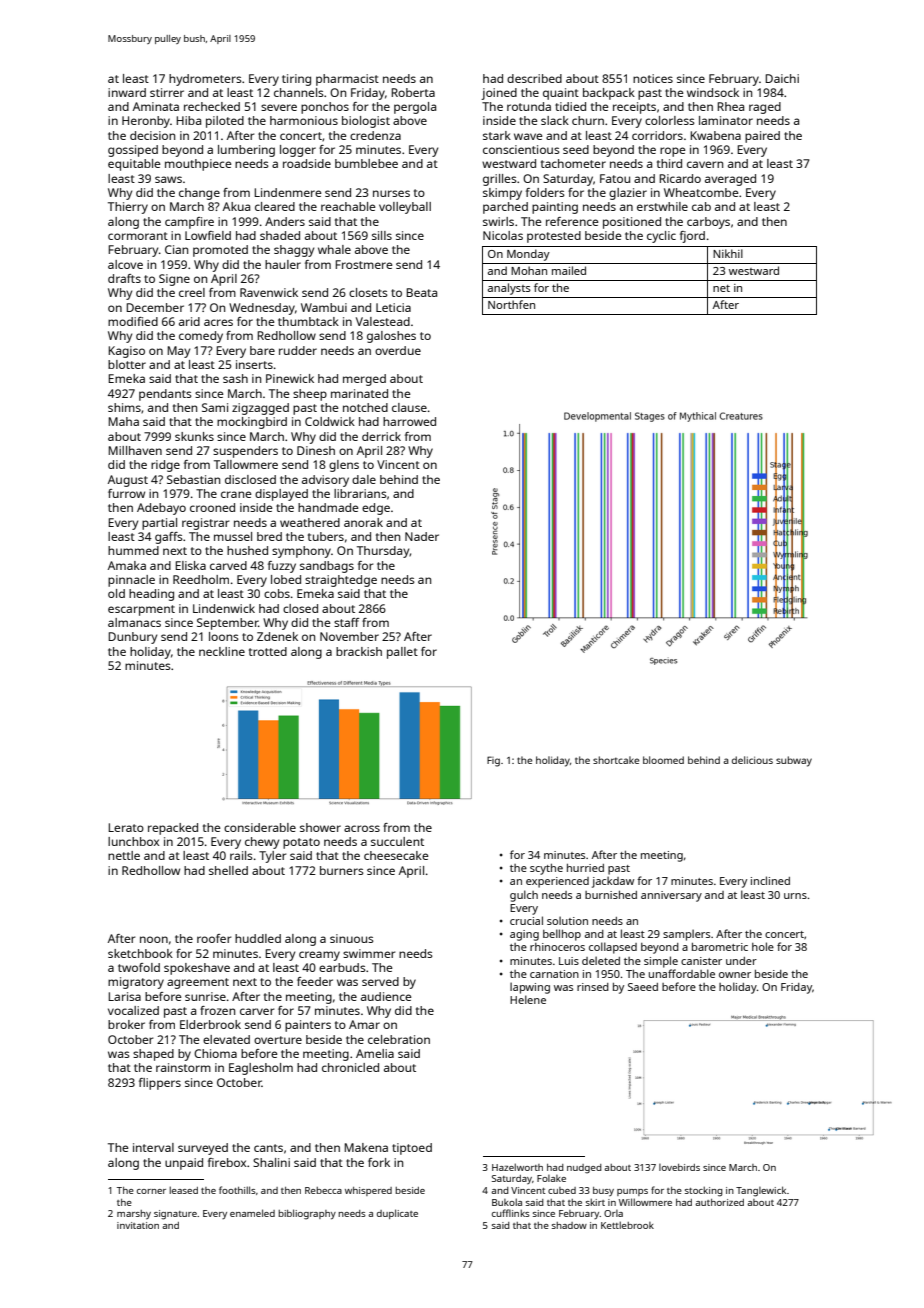 Image resolution: width=924 pixels, height=1308 pixels. What do you see at coordinates (412, 1149) in the screenshot?
I see `tiptoed` at bounding box center [412, 1149].
